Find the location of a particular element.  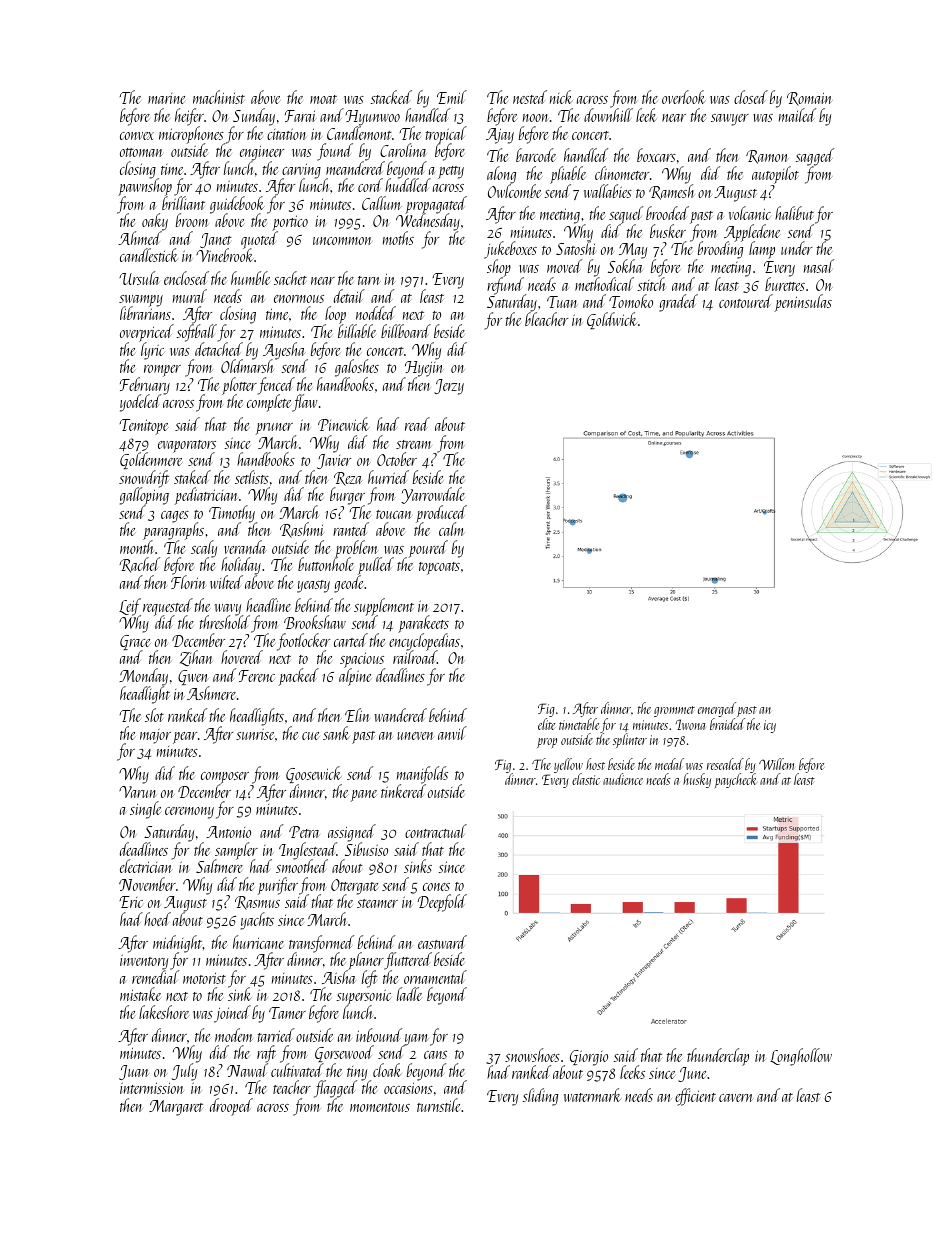

nested is located at coordinates (530, 97).
